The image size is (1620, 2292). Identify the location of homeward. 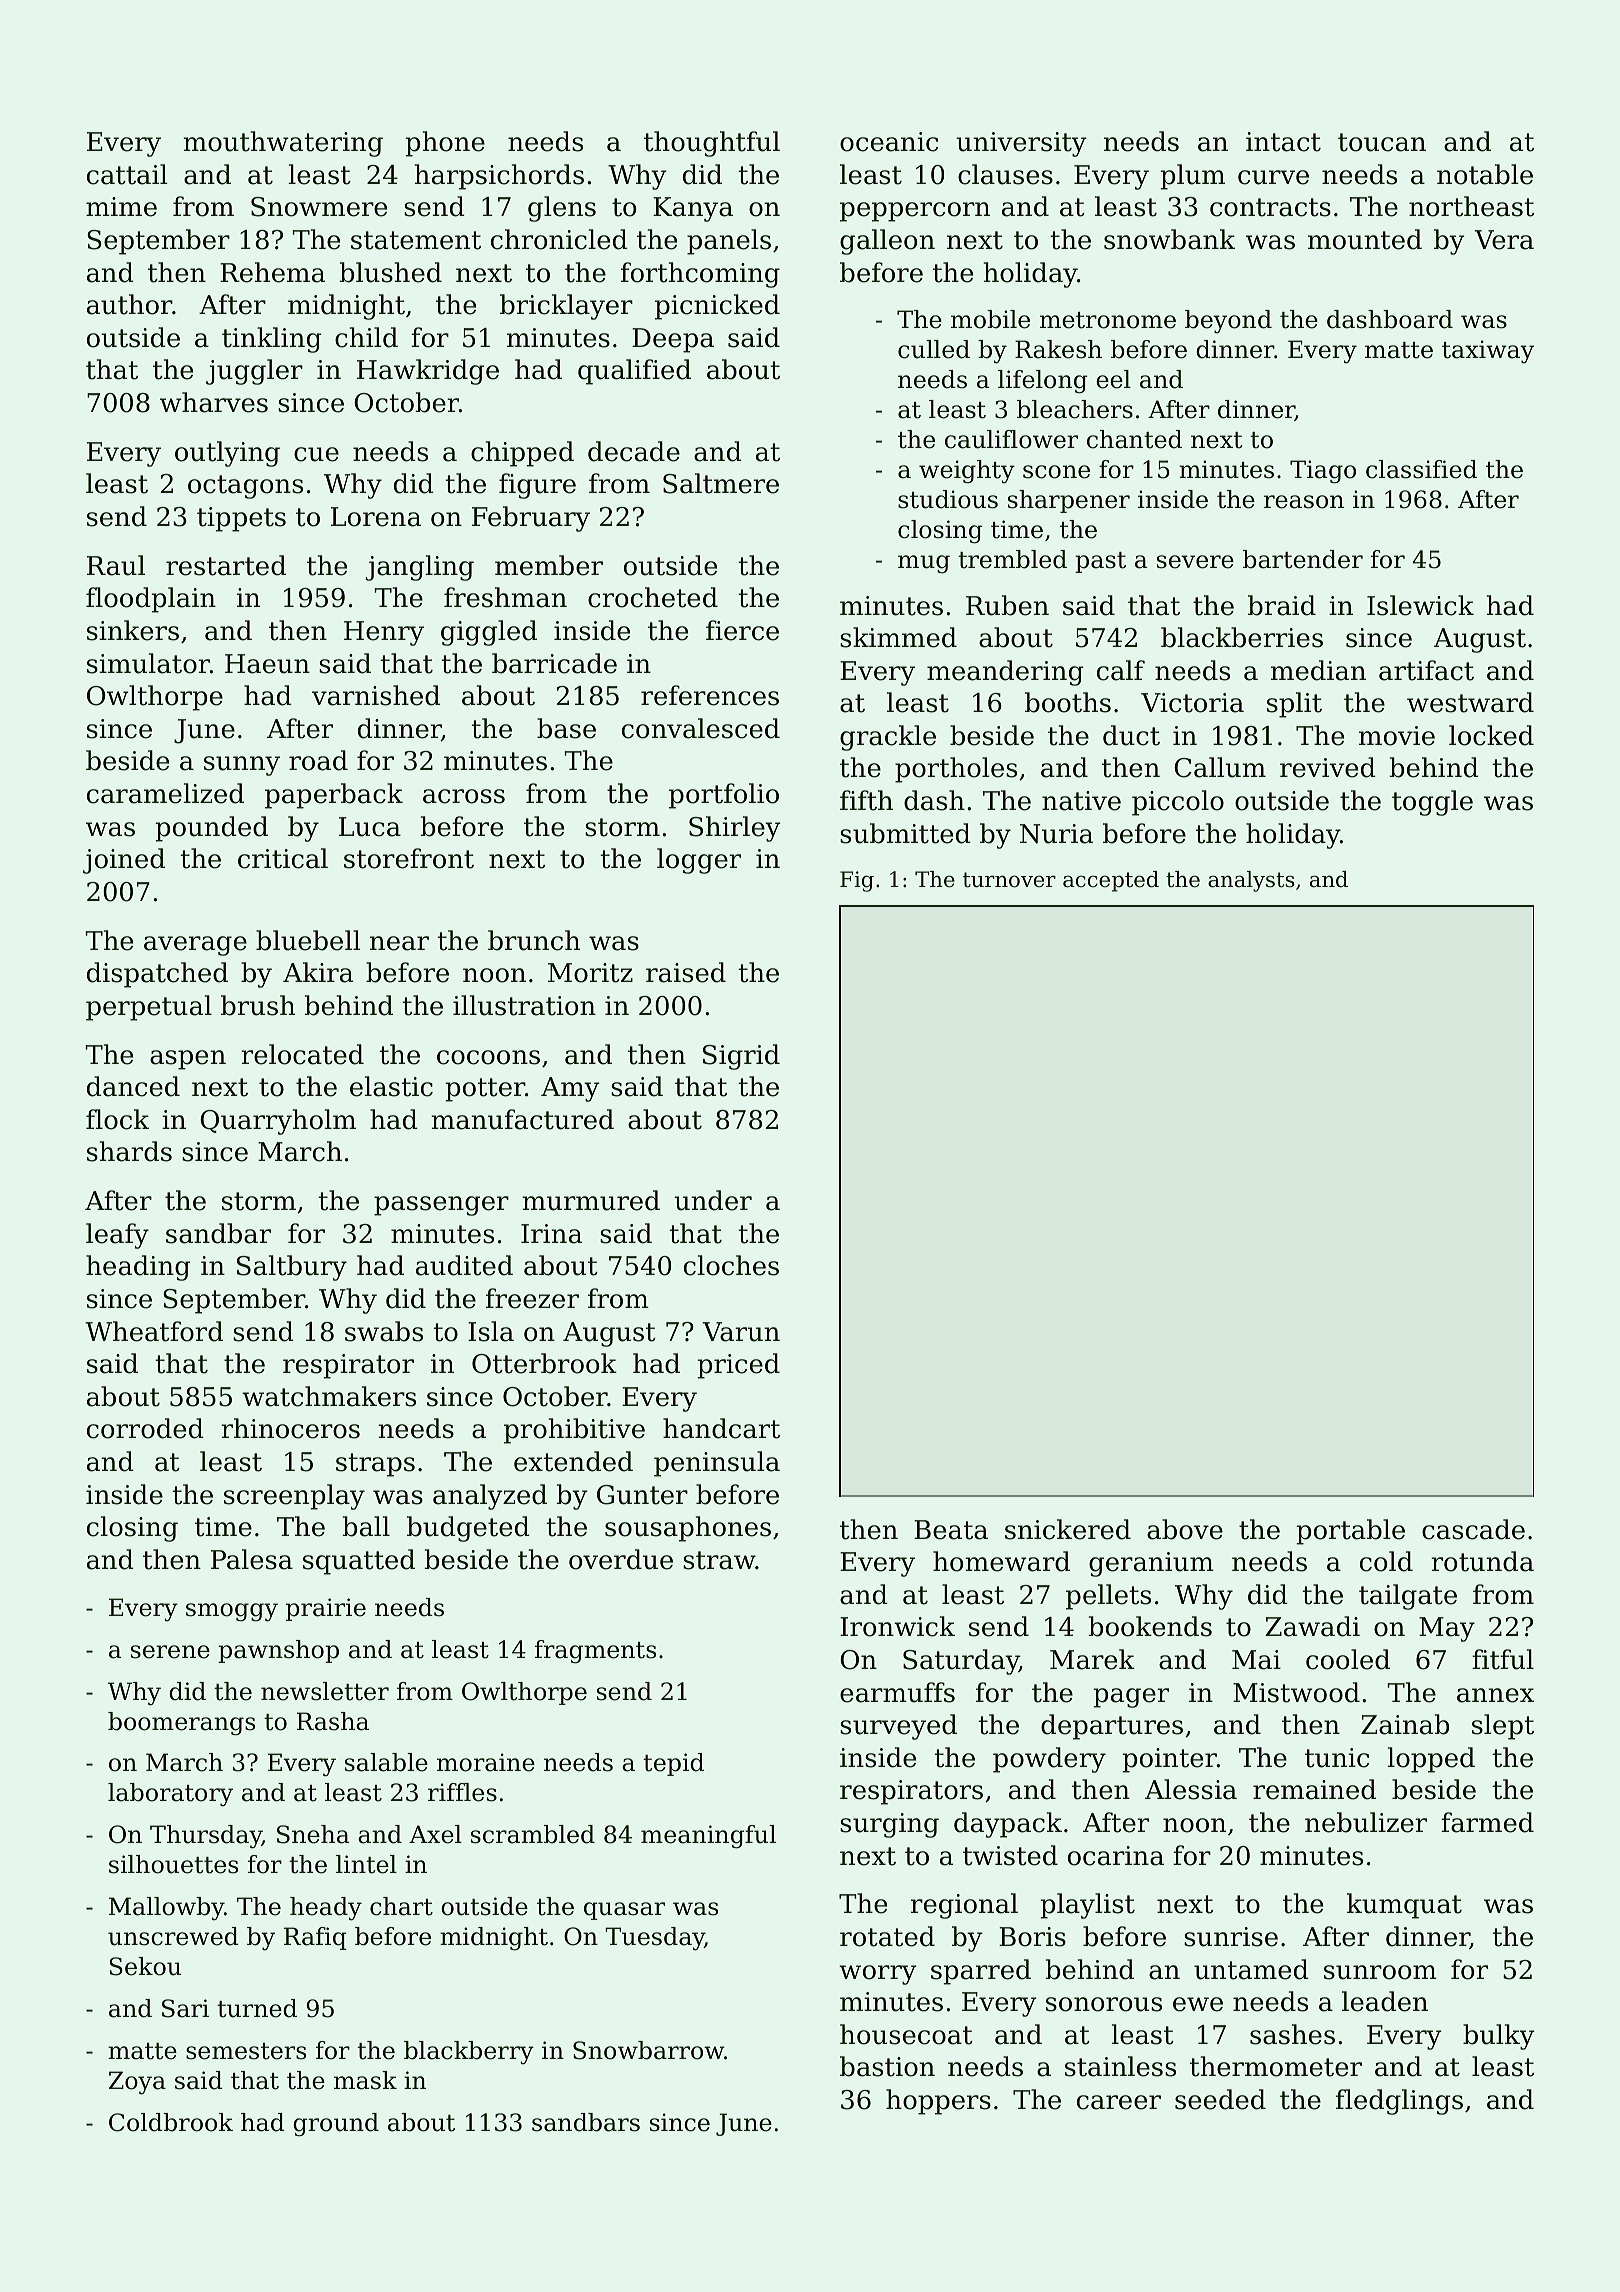
(1001, 1561).
